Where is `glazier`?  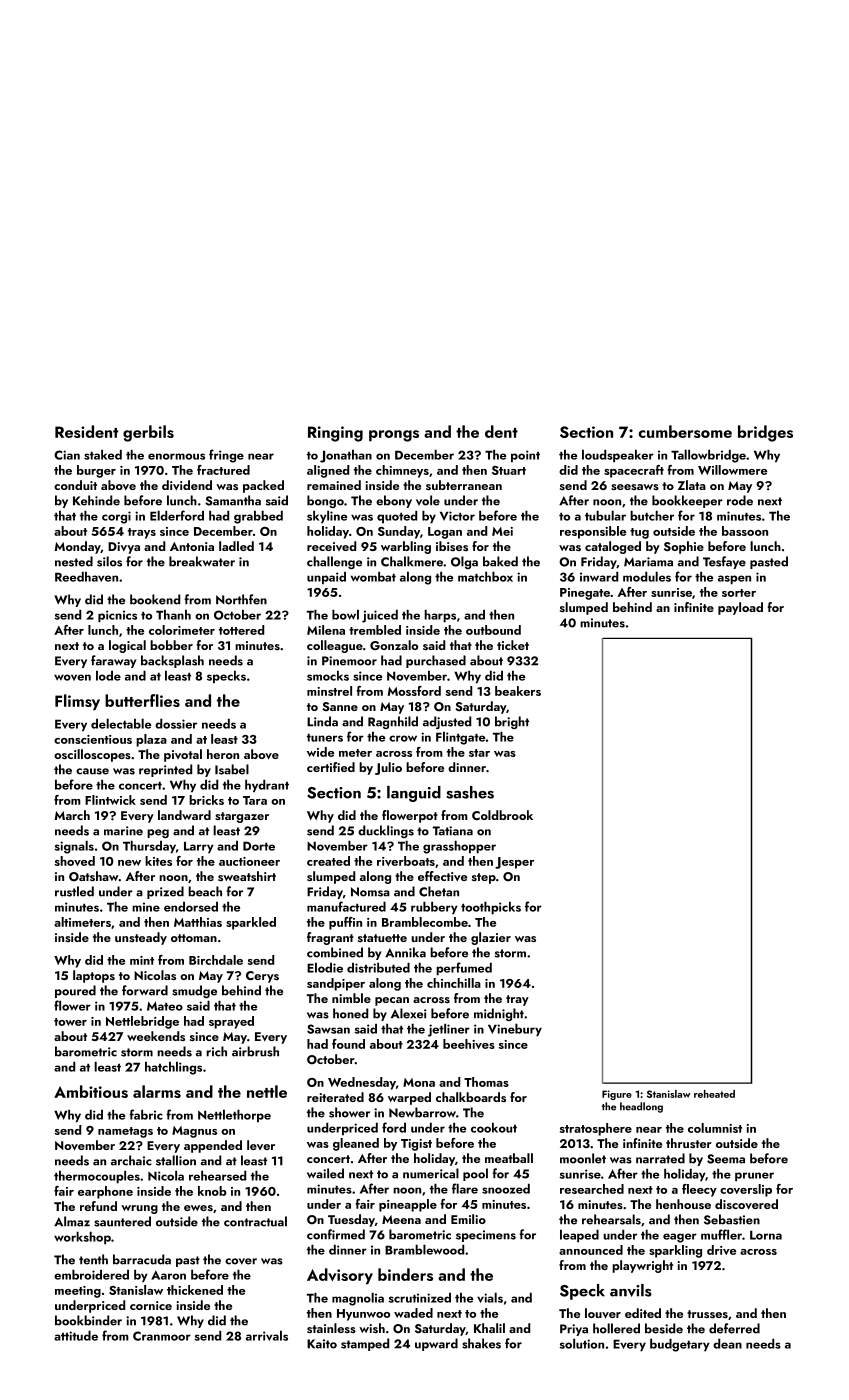 glazier is located at coordinates (491, 938).
